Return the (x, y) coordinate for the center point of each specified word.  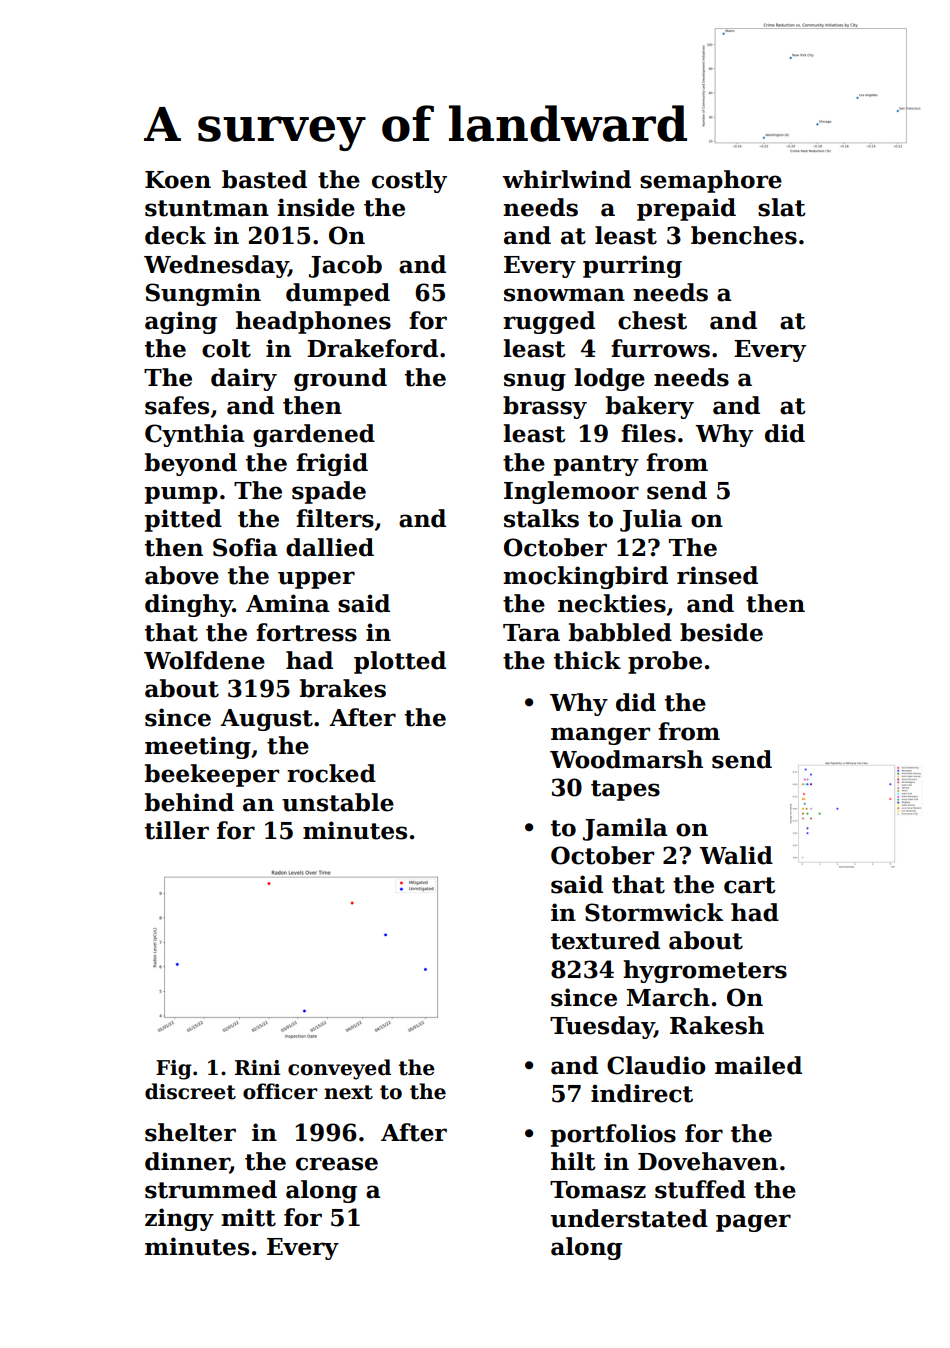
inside (316, 207)
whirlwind (566, 179)
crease (337, 1164)
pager (753, 1223)
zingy (179, 1219)
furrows (660, 348)
